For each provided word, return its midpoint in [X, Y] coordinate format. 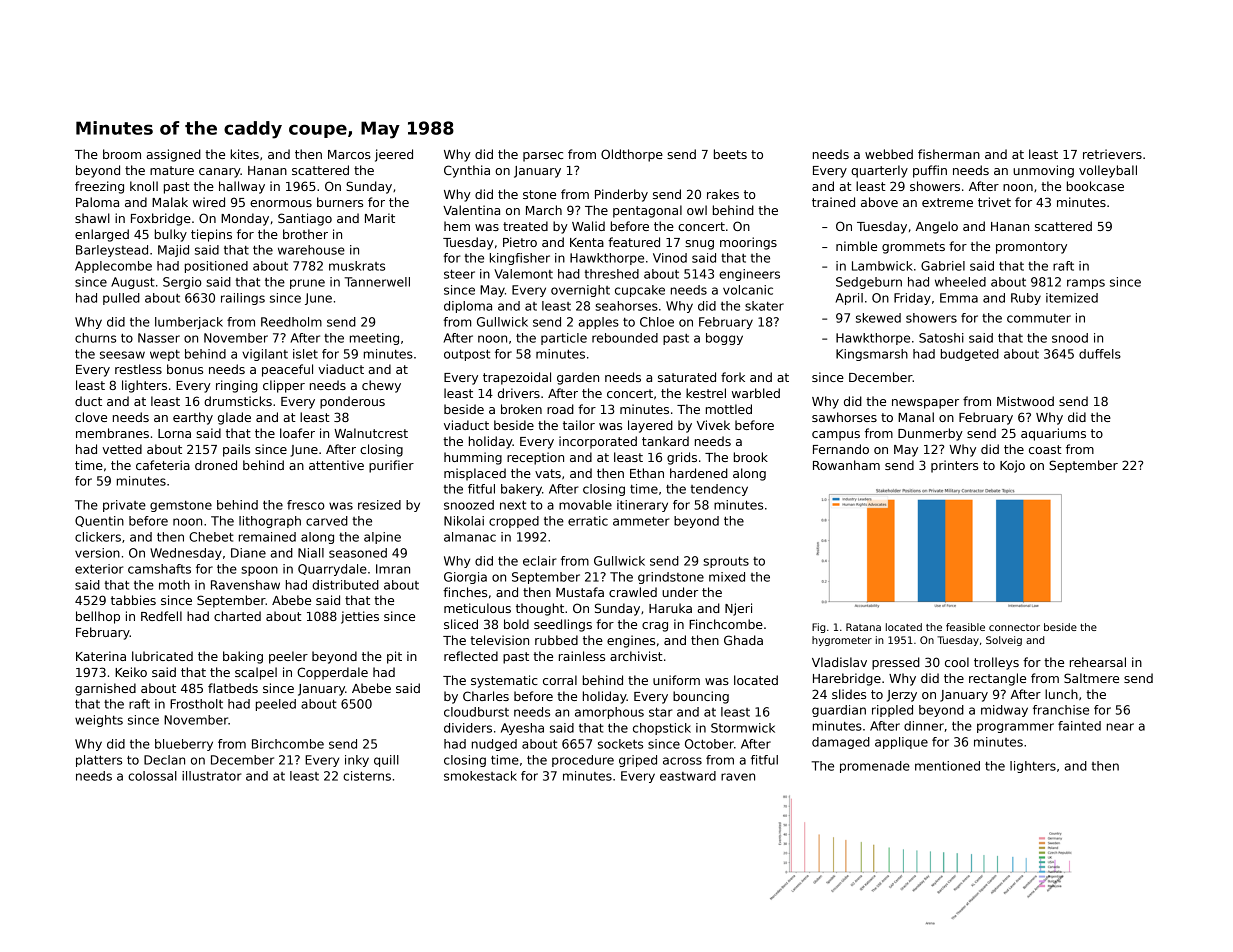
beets [730, 154]
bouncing [701, 697]
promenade [875, 767]
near [1120, 727]
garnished [105, 689]
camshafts [159, 569]
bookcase [1095, 186]
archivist [636, 656]
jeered [394, 155]
